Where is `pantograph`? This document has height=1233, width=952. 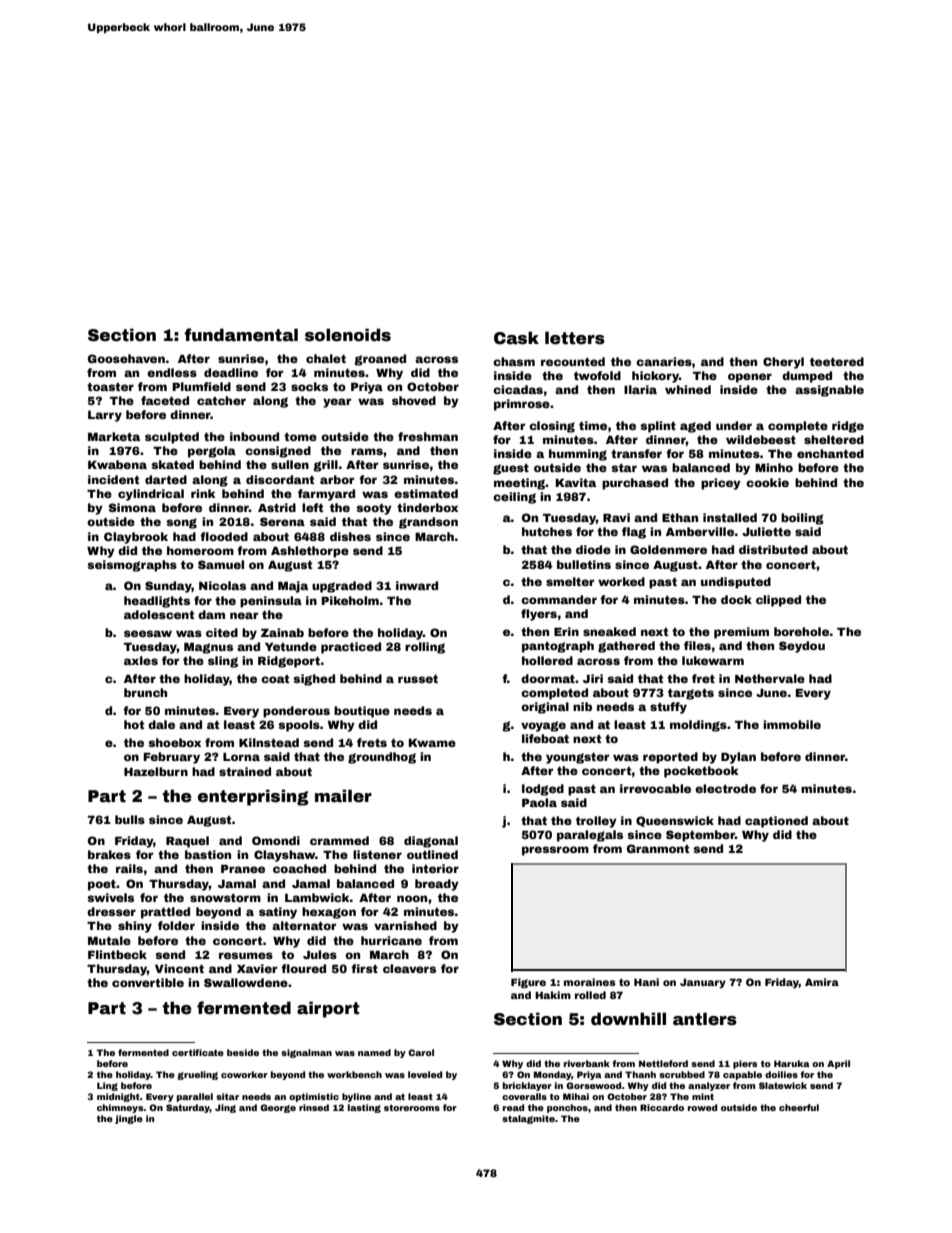
pantograph is located at coordinates (558, 647).
